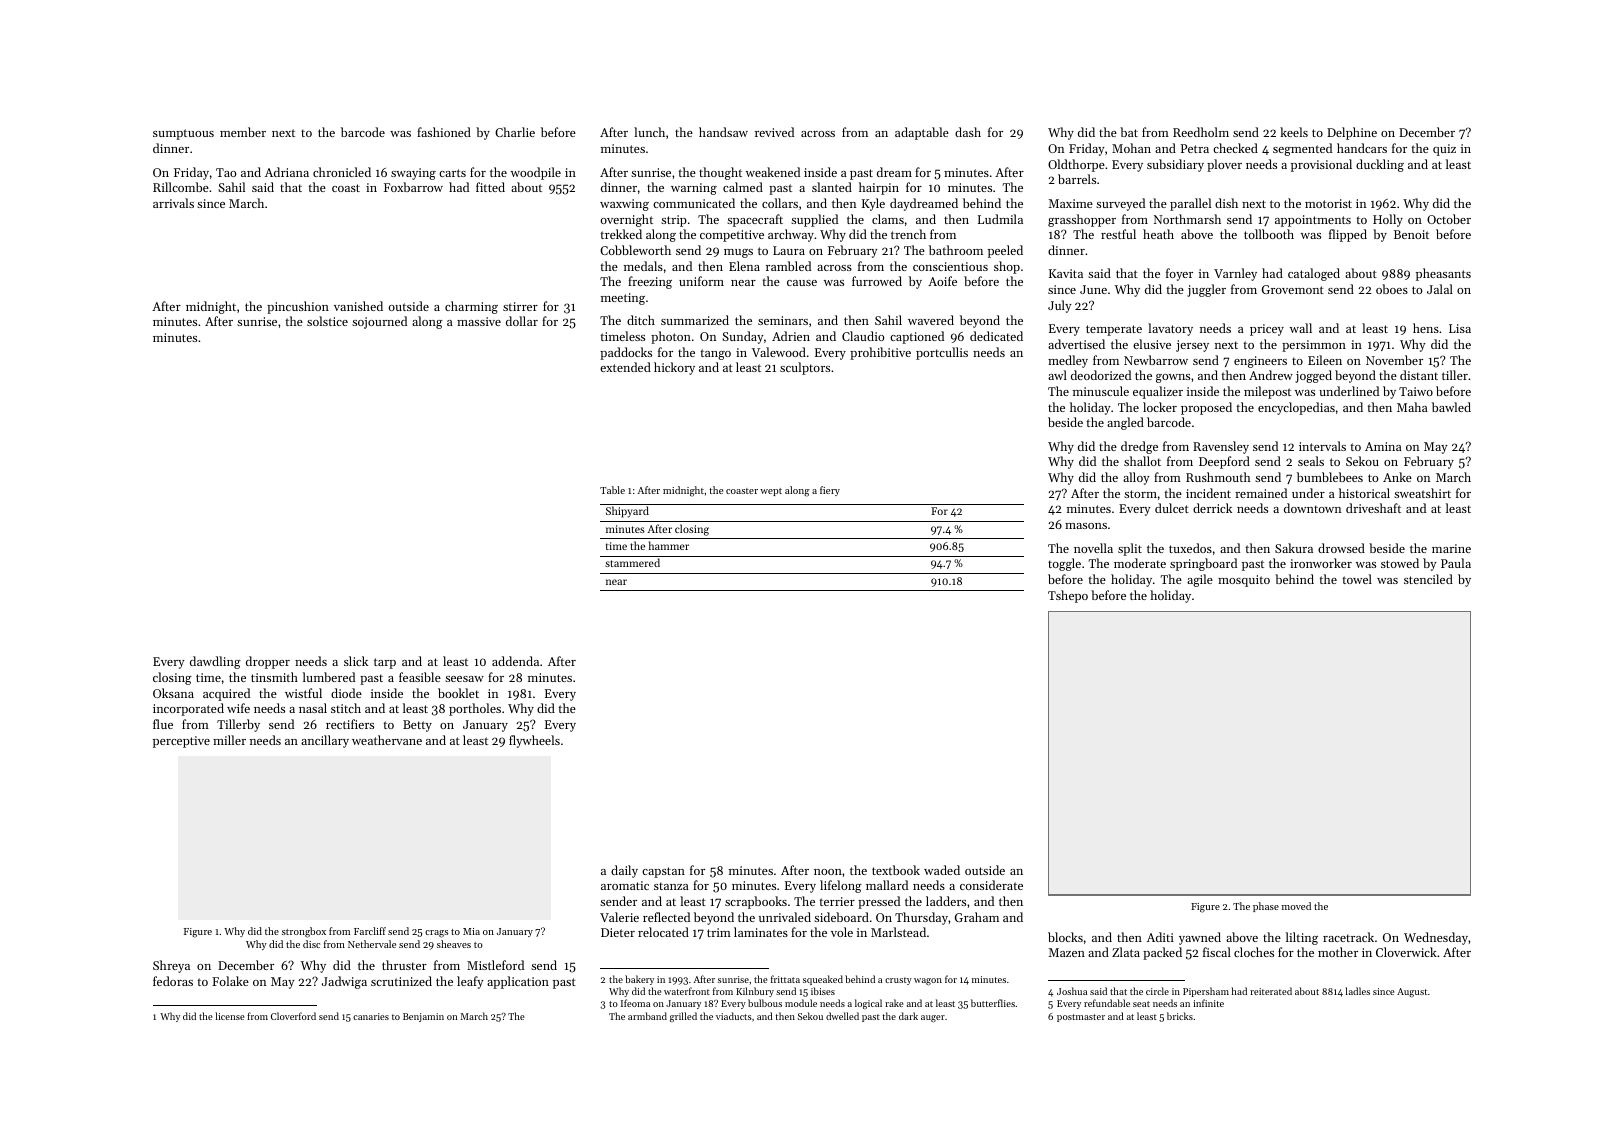 Image resolution: width=1624 pixels, height=1148 pixels. What do you see at coordinates (243, 132) in the screenshot?
I see `member` at bounding box center [243, 132].
